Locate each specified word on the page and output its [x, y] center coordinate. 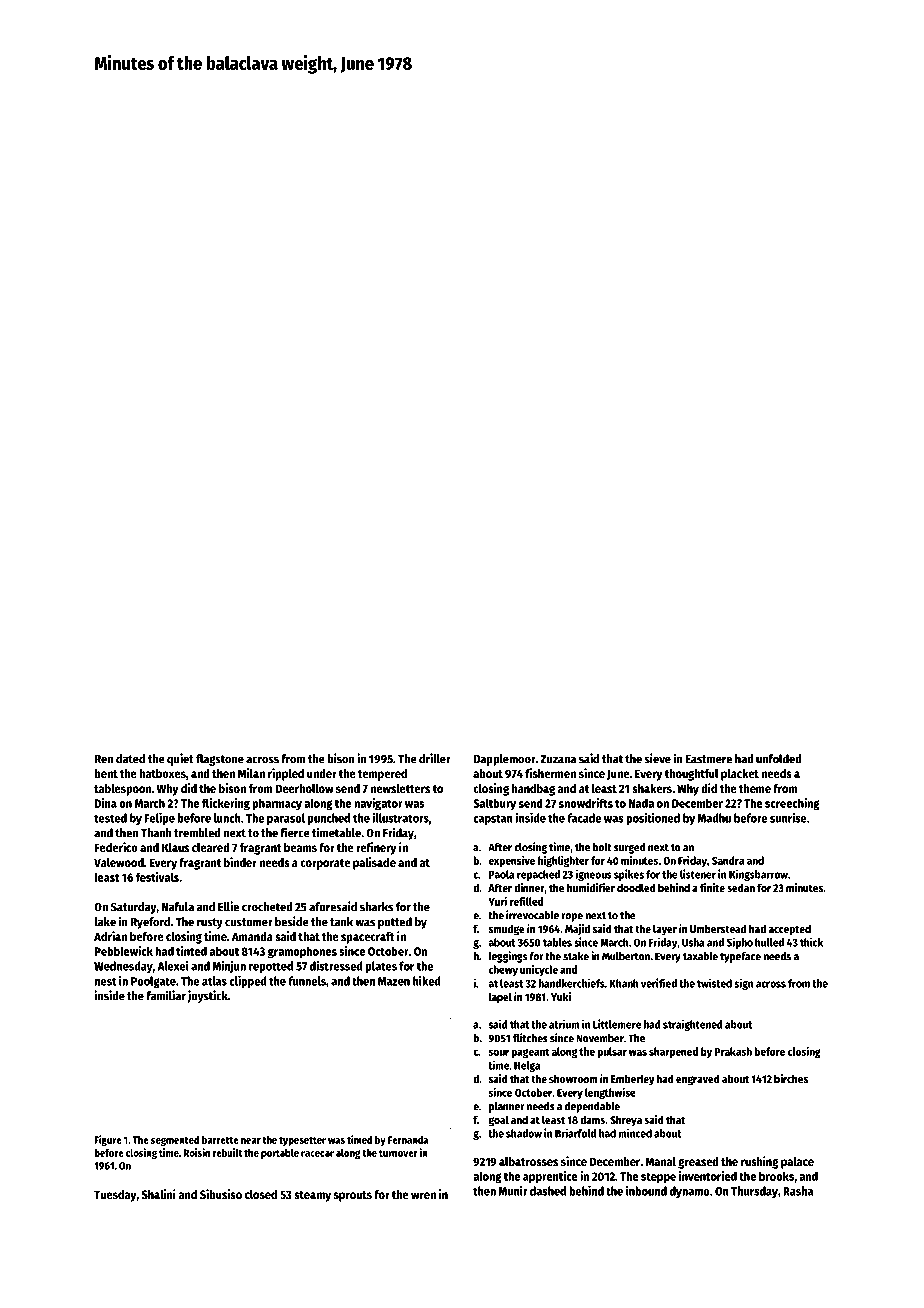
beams [300, 847]
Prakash [733, 1051]
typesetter [302, 1141]
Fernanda [408, 1140]
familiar [166, 995]
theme [755, 788]
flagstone [220, 760]
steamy [312, 1196]
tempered [382, 775]
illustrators [400, 817]
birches [791, 1078]
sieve [657, 758]
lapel [500, 998]
